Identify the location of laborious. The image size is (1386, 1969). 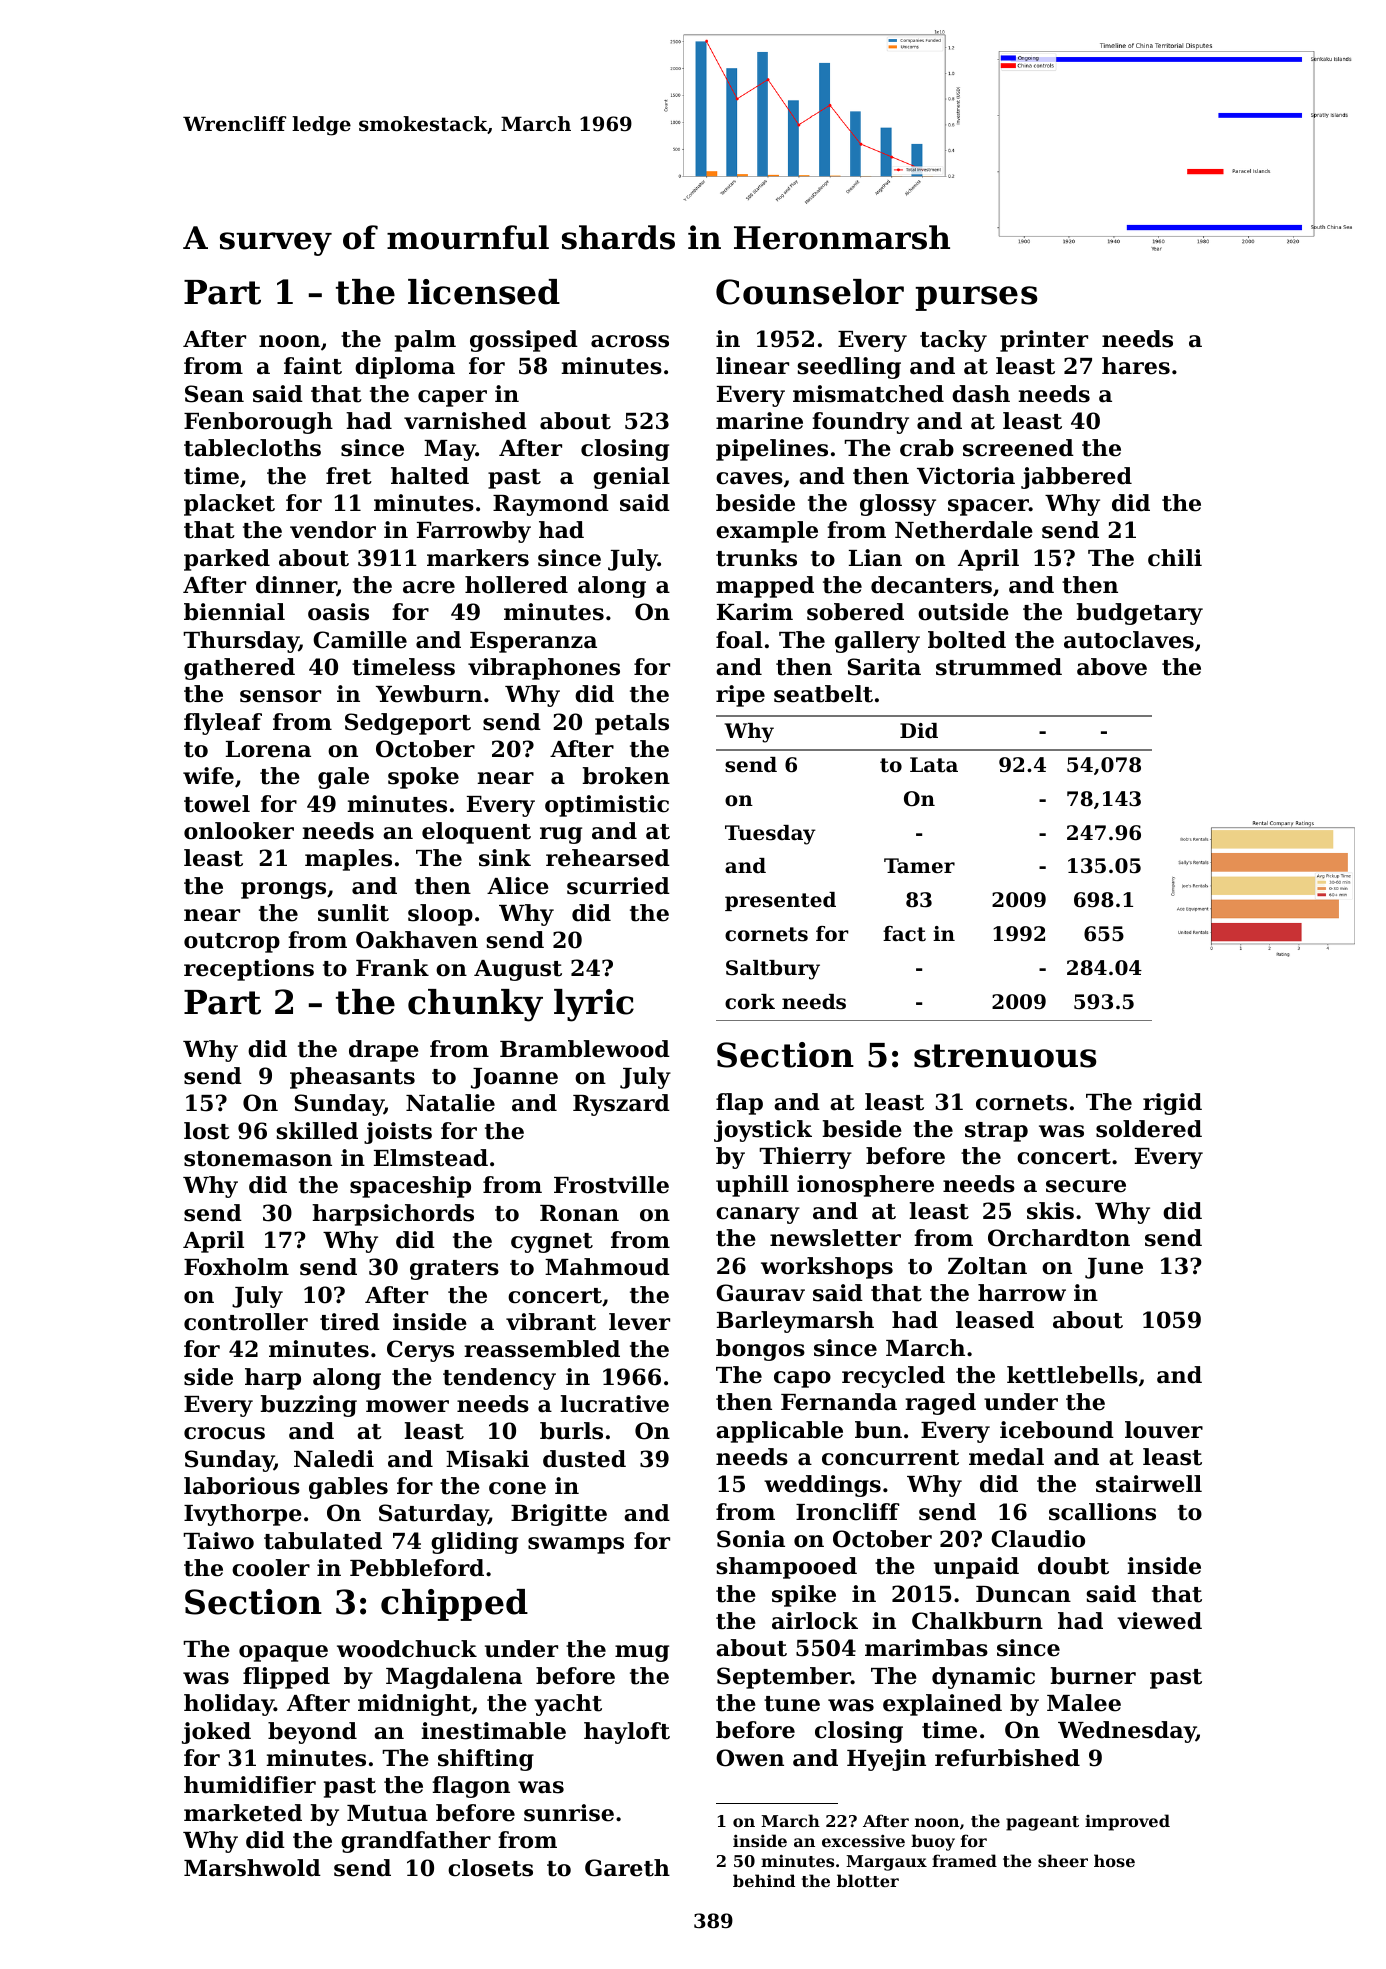
(242, 1486).
